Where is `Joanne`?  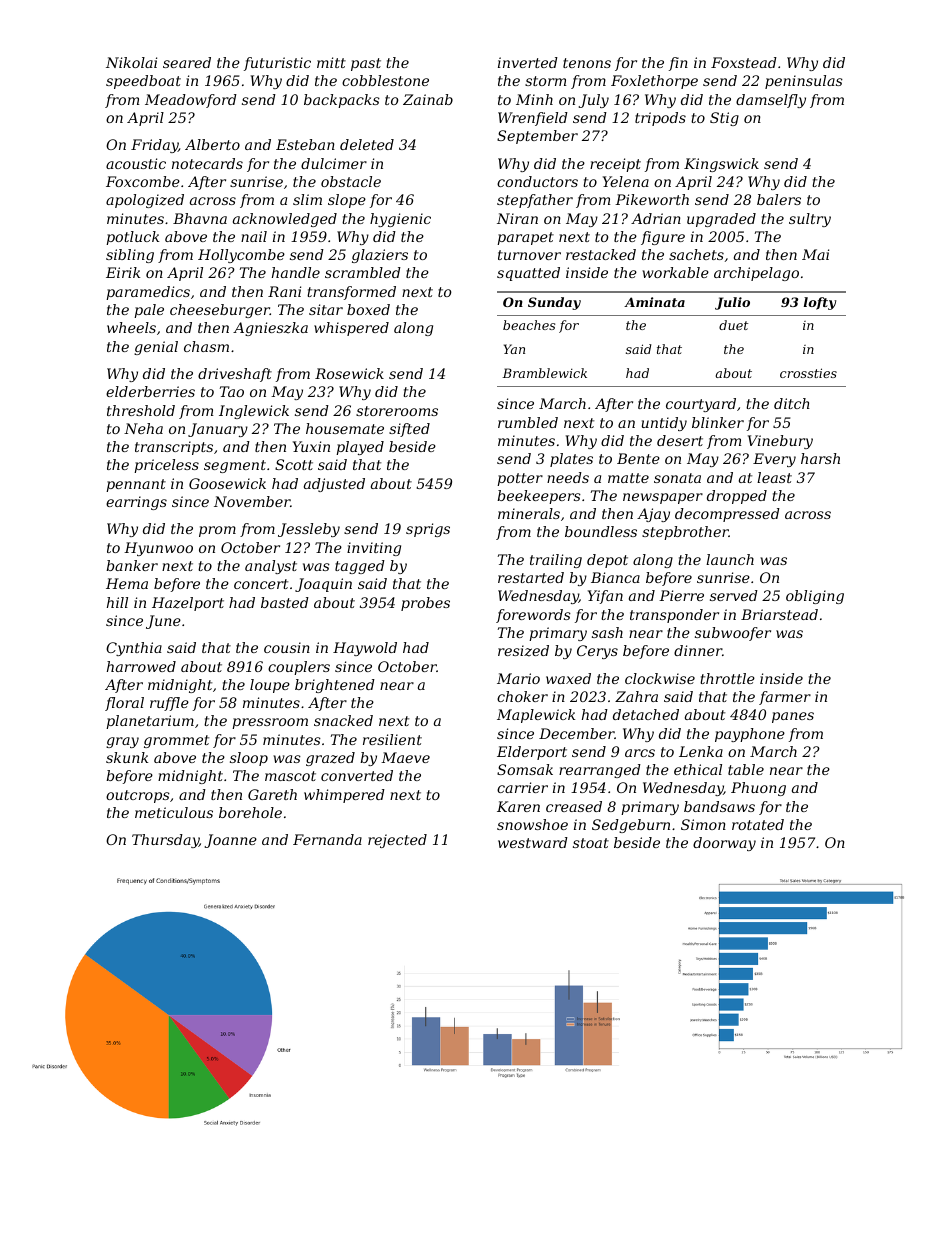
Joanne is located at coordinates (231, 841).
